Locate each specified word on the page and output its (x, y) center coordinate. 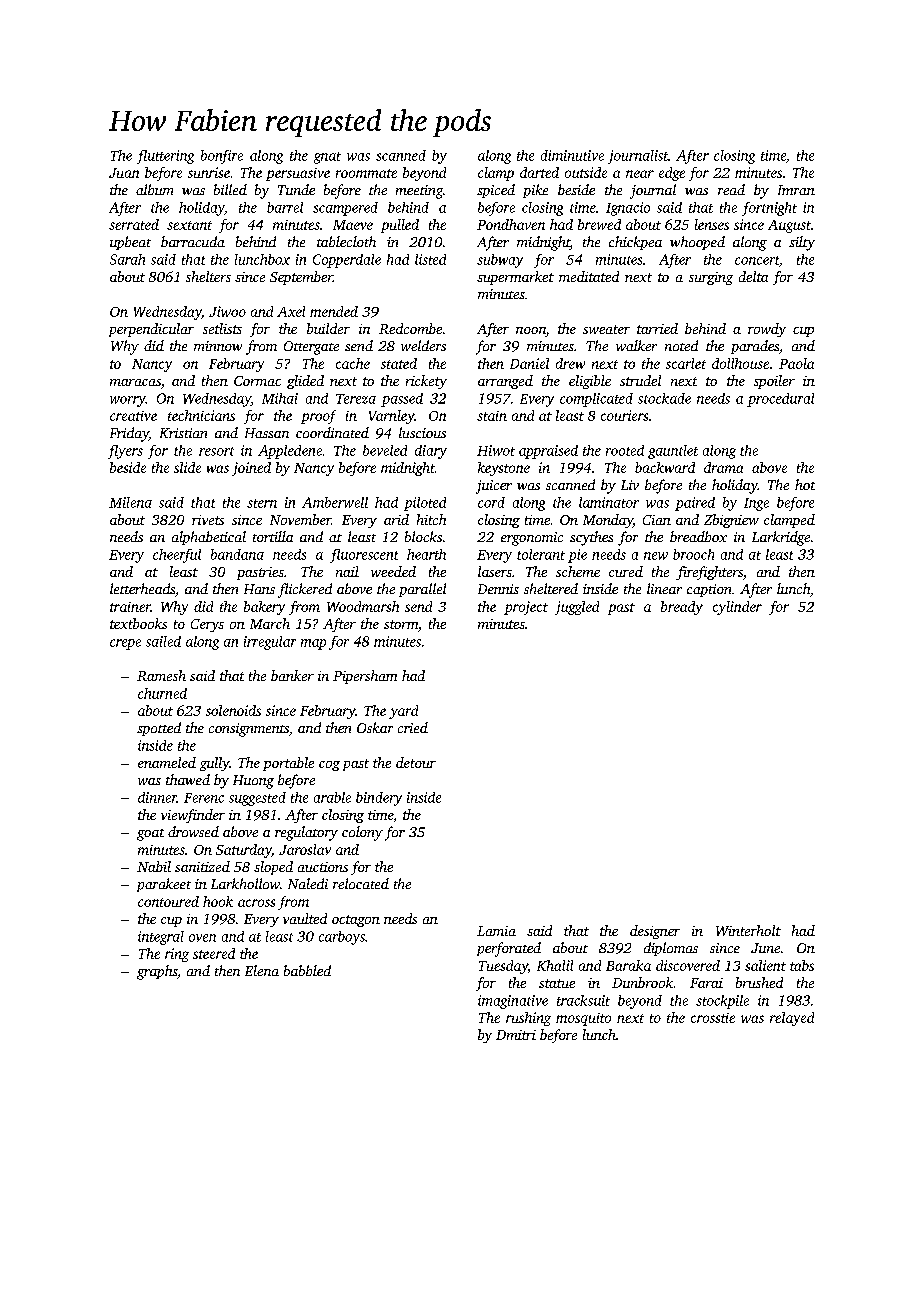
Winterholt (748, 930)
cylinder (737, 608)
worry (128, 401)
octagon (356, 921)
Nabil (154, 866)
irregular (270, 643)
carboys (342, 938)
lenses (712, 224)
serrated (134, 224)
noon (531, 332)
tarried (657, 328)
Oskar (375, 727)
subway (500, 261)
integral (161, 938)
